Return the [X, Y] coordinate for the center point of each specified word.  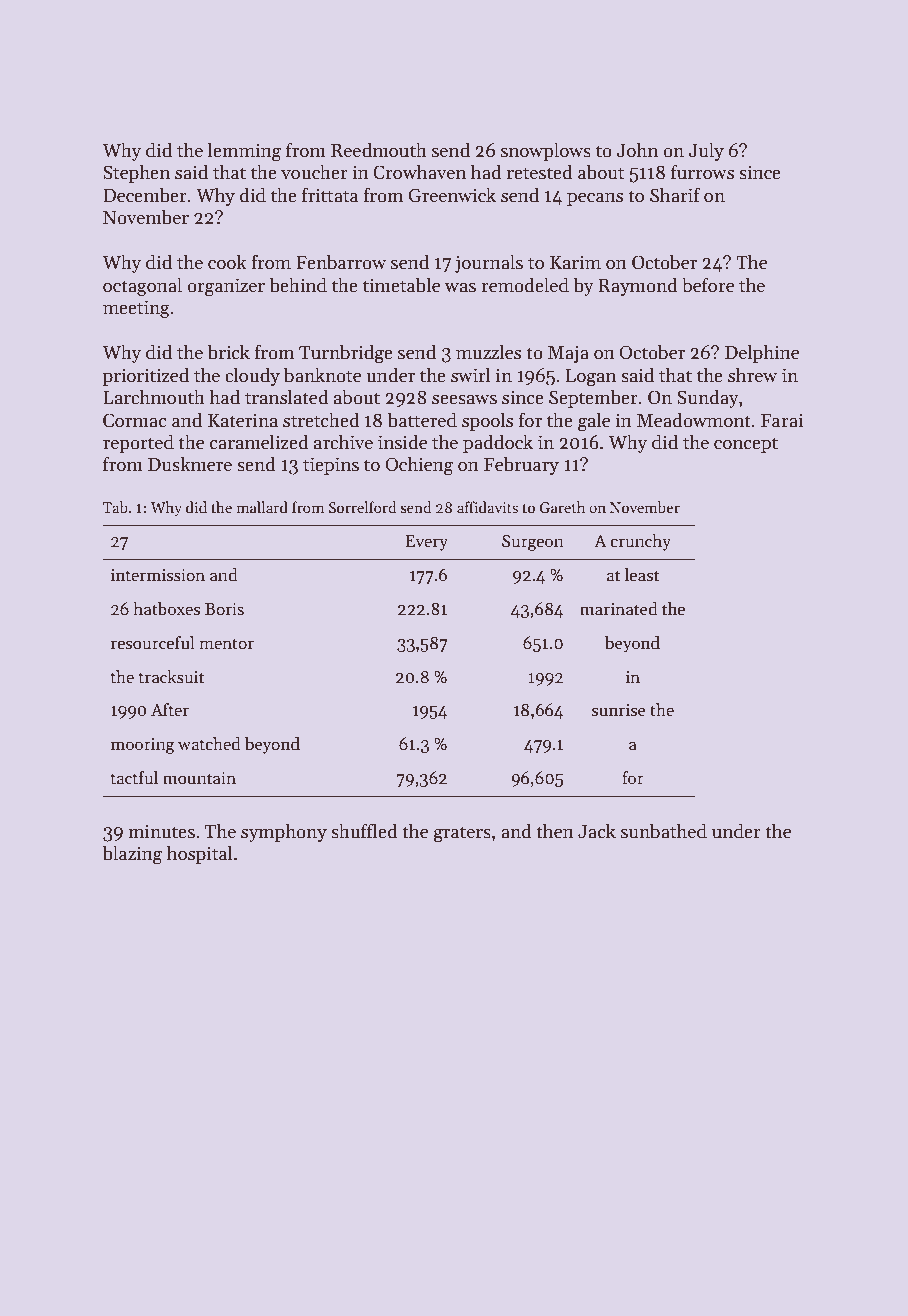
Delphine [762, 353]
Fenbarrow [341, 262]
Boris [224, 609]
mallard [262, 507]
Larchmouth [154, 397]
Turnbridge [346, 354]
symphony [284, 832]
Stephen [136, 173]
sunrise [619, 710]
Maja [568, 354]
